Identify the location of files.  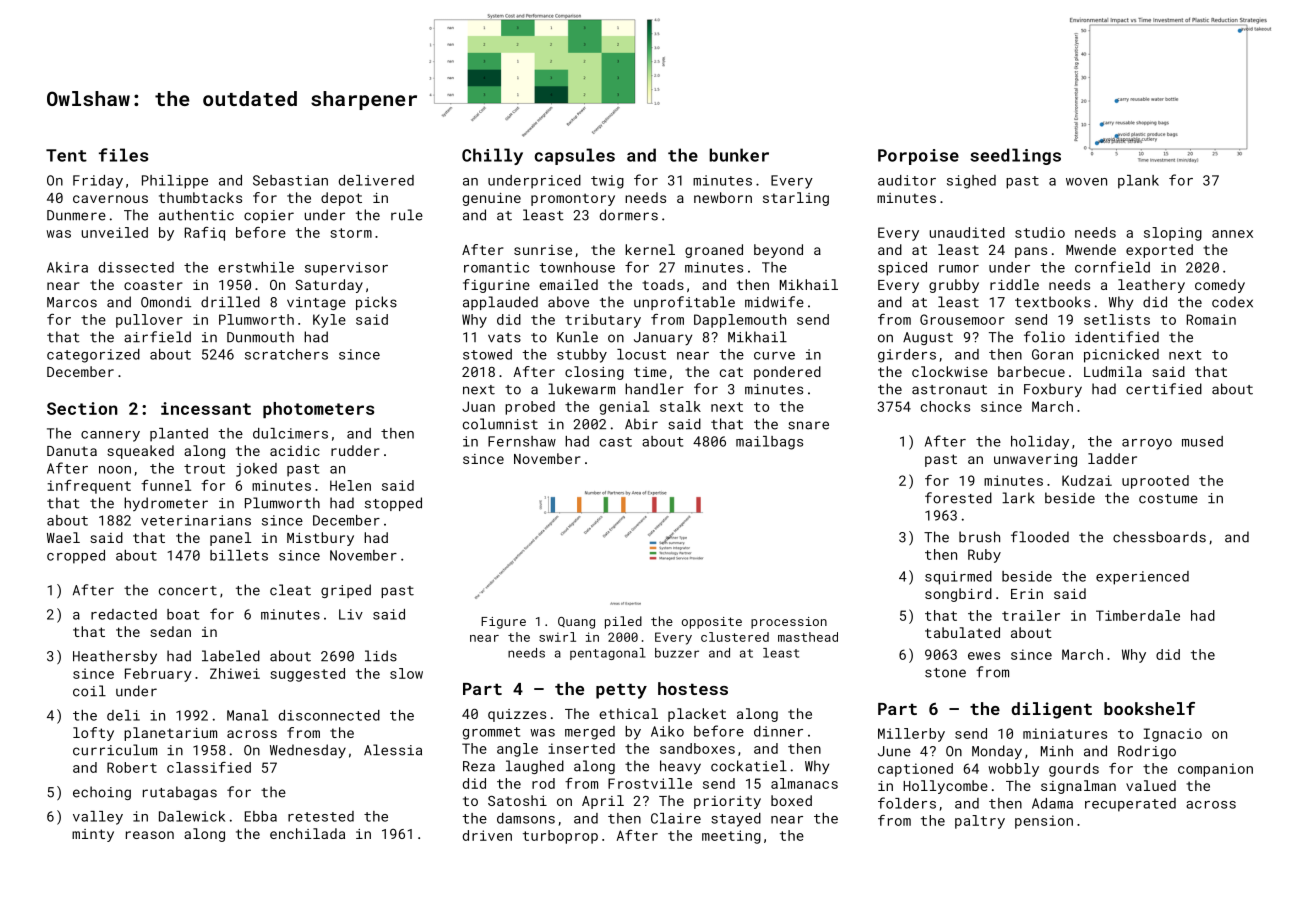
(123, 155).
